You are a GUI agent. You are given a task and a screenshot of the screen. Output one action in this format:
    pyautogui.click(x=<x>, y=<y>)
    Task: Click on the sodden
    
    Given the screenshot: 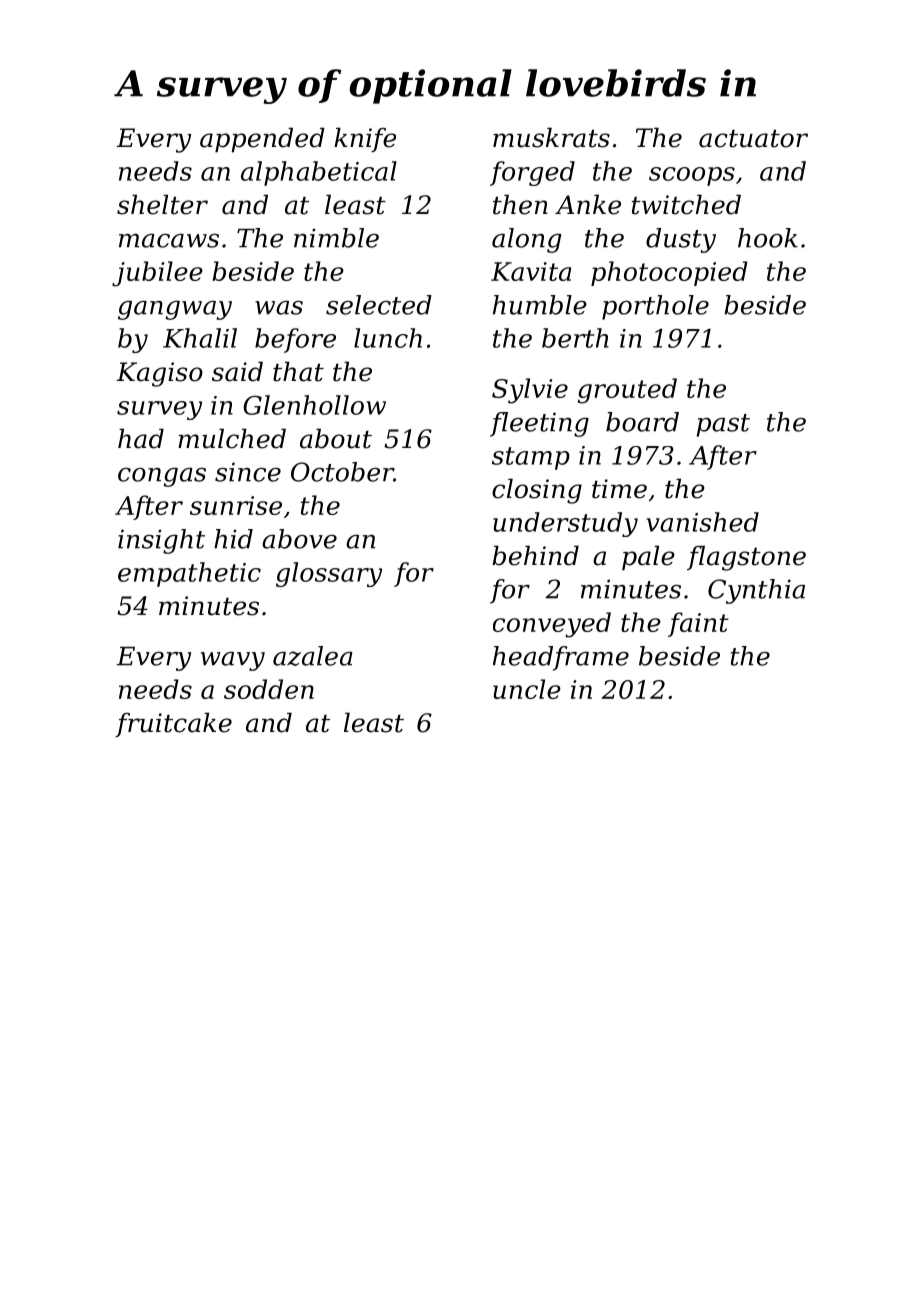 What is the action you would take?
    pyautogui.click(x=269, y=689)
